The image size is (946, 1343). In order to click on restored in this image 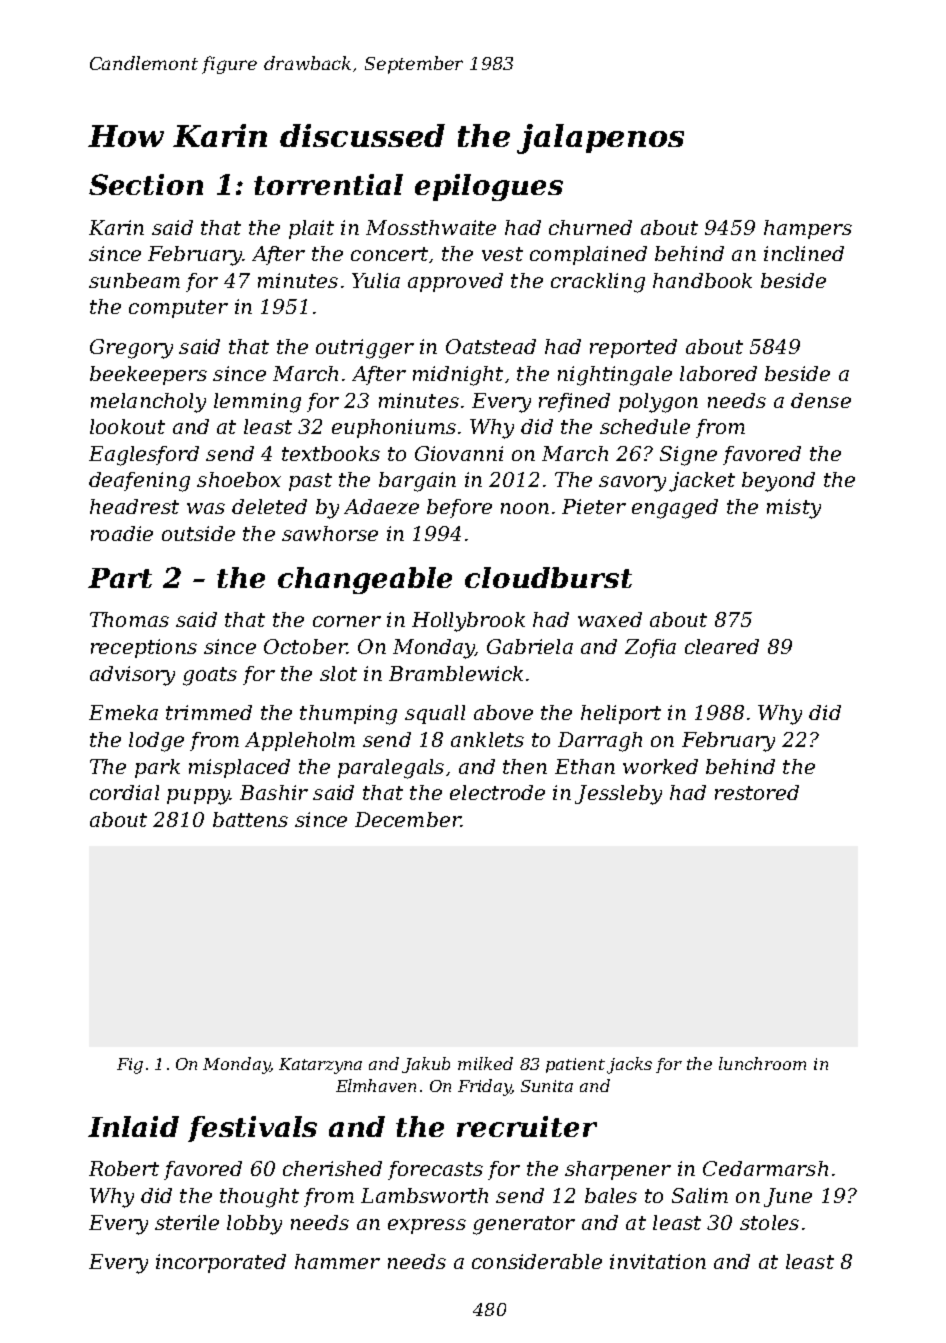, I will do `click(757, 792)`.
